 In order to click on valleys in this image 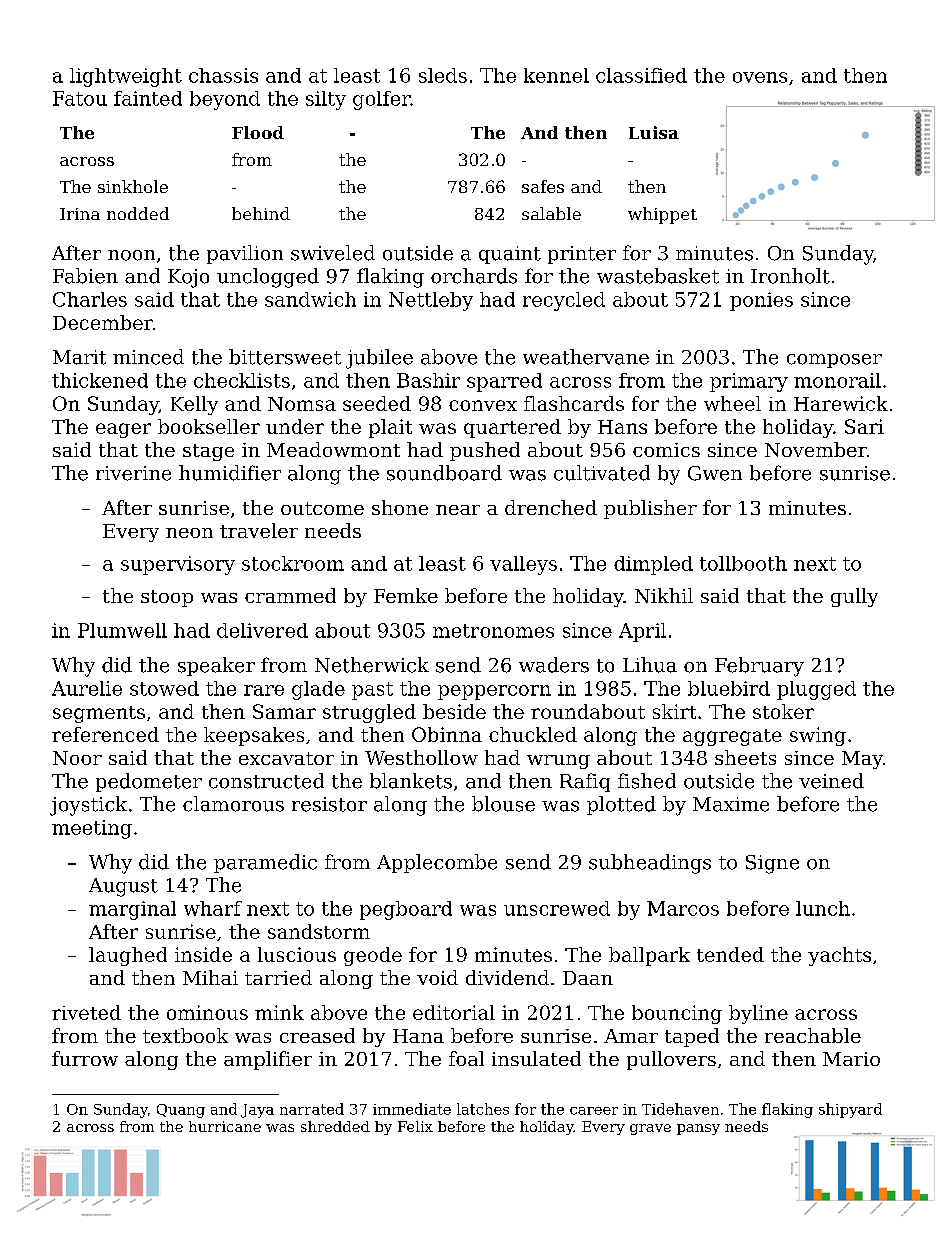, I will do `click(523, 565)`.
